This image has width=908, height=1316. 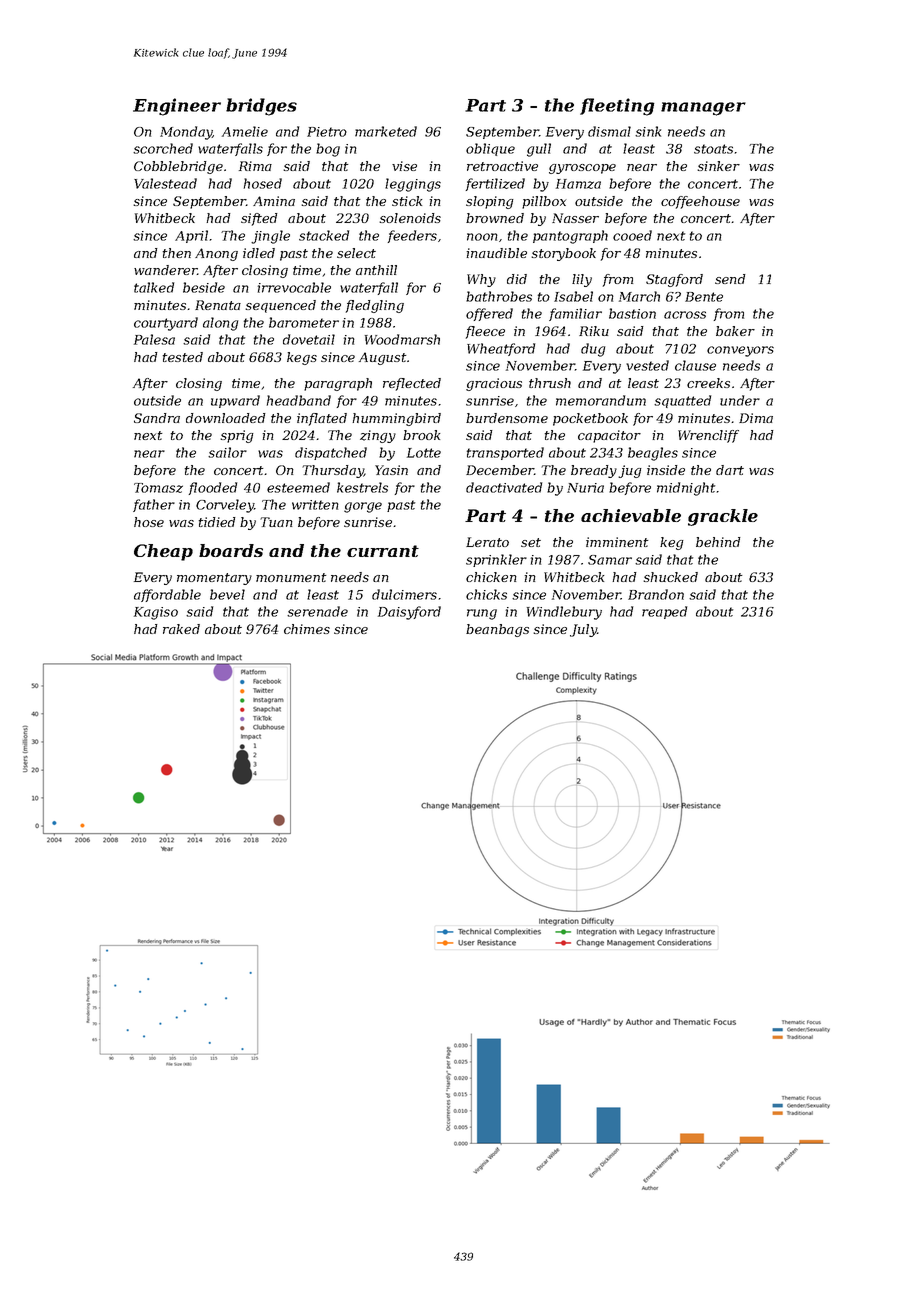 What do you see at coordinates (177, 107) in the image?
I see `Engineer` at bounding box center [177, 107].
